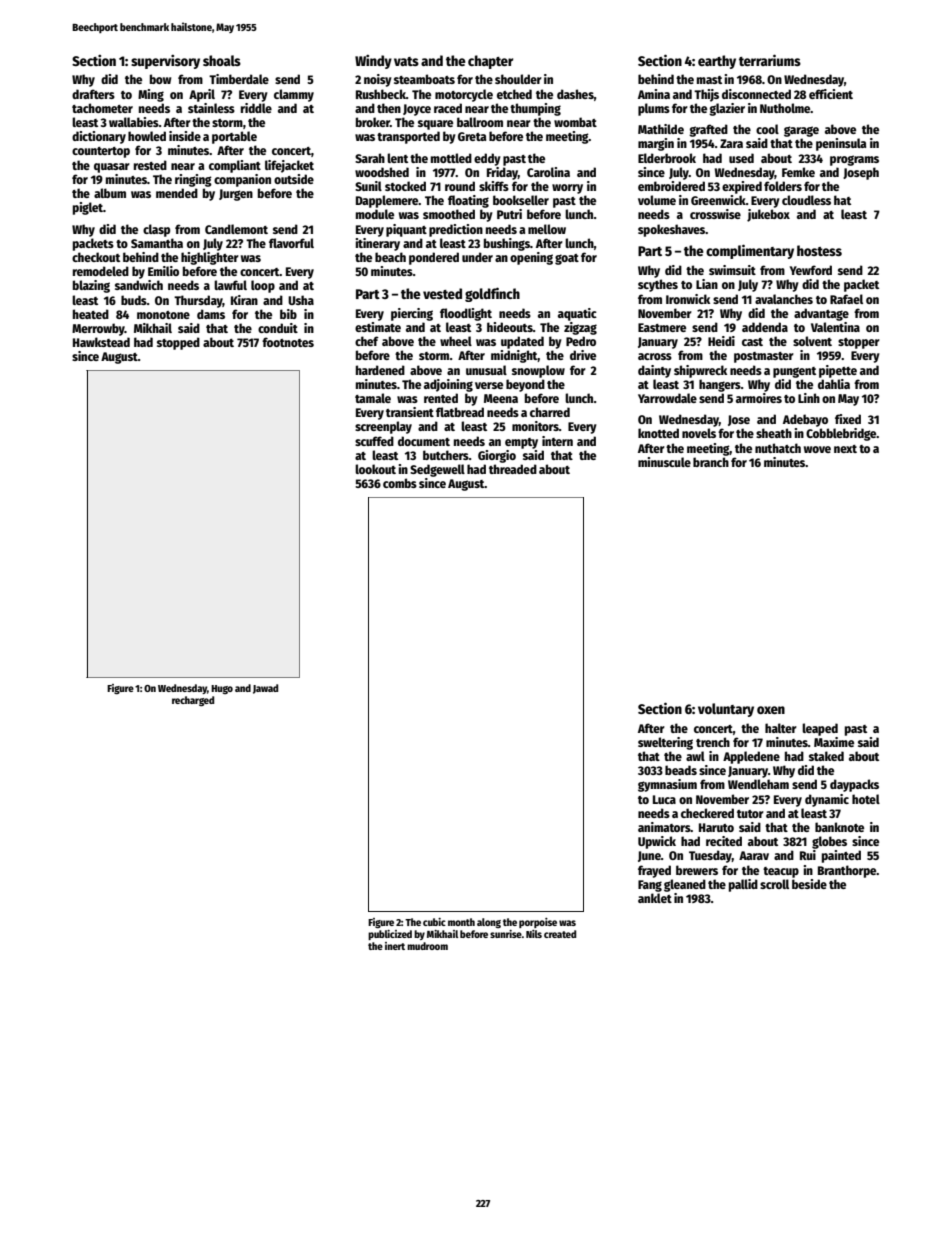  Describe the element at coordinates (724, 841) in the image. I see `recited` at that location.
